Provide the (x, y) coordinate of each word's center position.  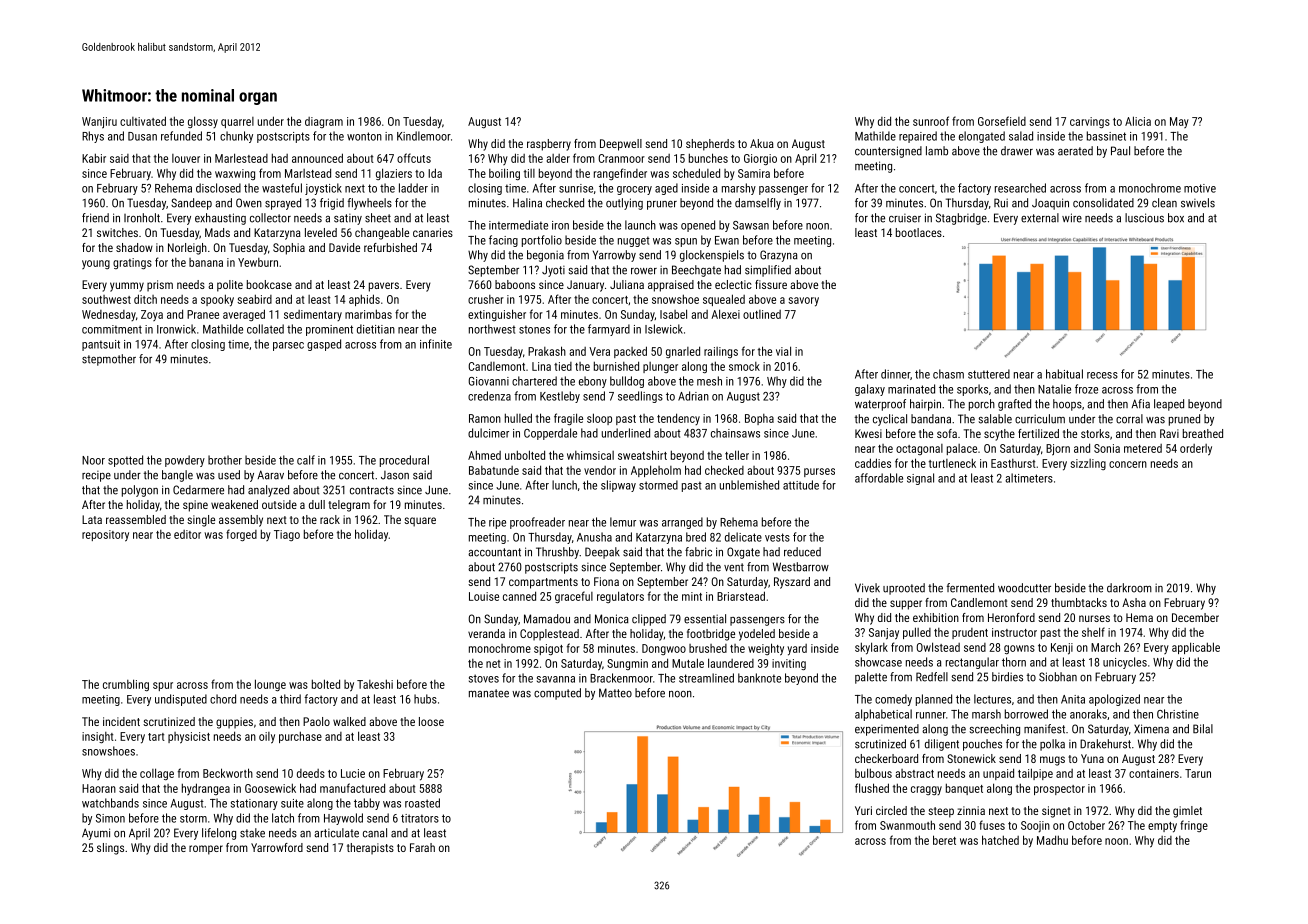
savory (803, 302)
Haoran (99, 788)
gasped (324, 345)
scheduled (696, 173)
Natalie (1054, 389)
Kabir (94, 158)
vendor (600, 470)
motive (1200, 188)
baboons (515, 284)
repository (105, 536)
